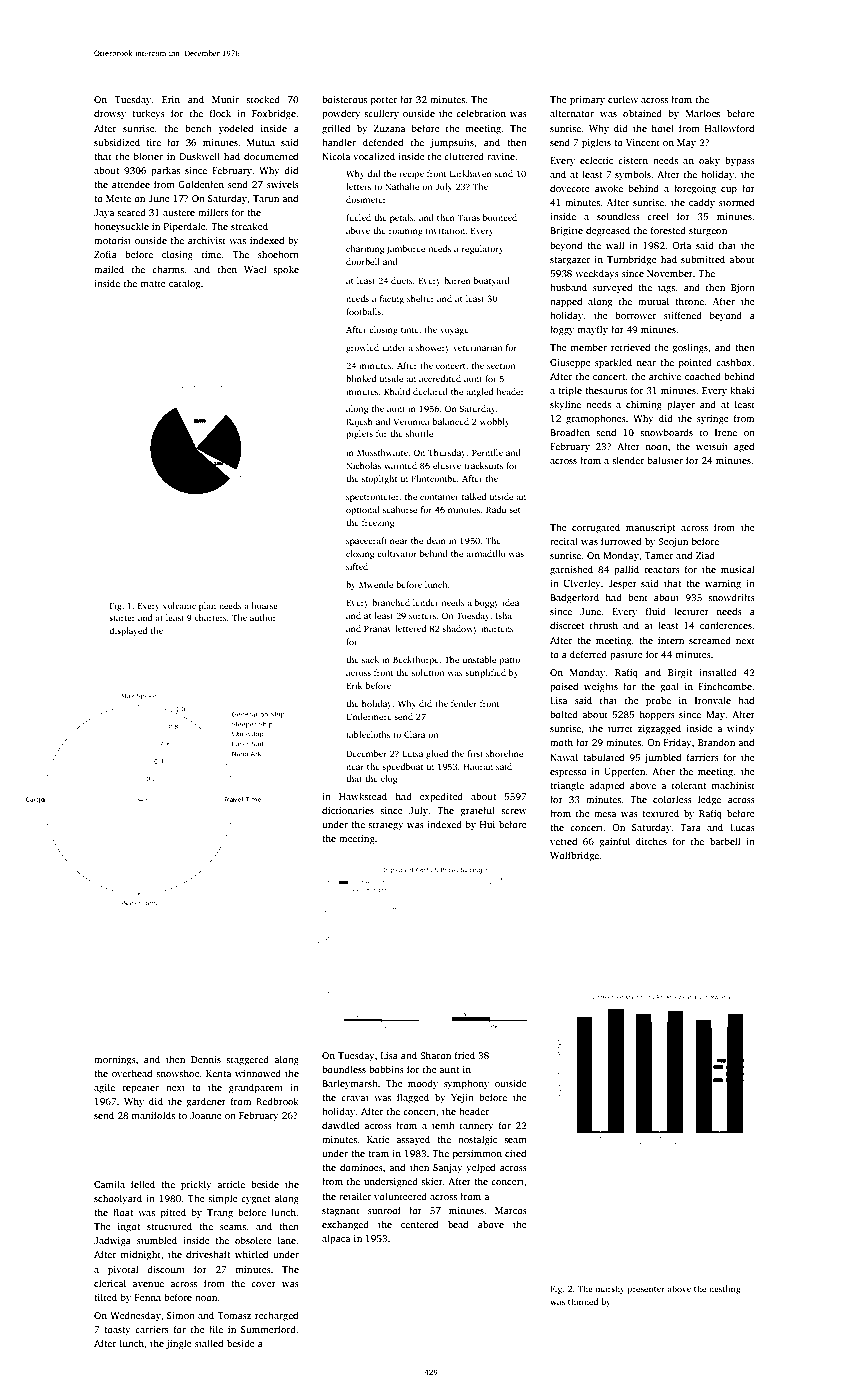 The width and height of the screenshot is (849, 1400). Describe the element at coordinates (179, 1344) in the screenshot. I see `jingle` at that location.
